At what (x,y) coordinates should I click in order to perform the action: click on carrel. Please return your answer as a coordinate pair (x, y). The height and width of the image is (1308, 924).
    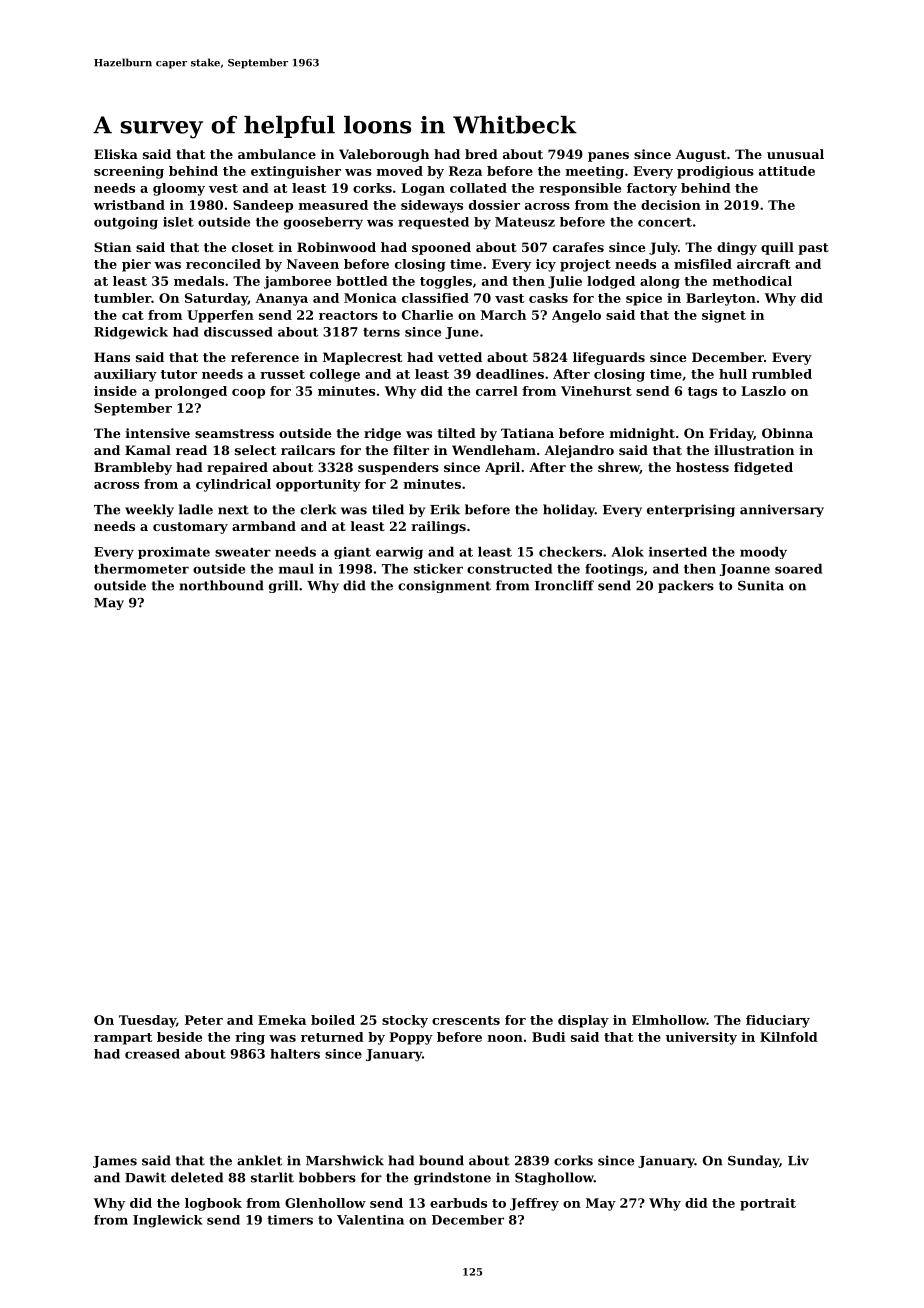
    Looking at the image, I should click on (497, 391).
